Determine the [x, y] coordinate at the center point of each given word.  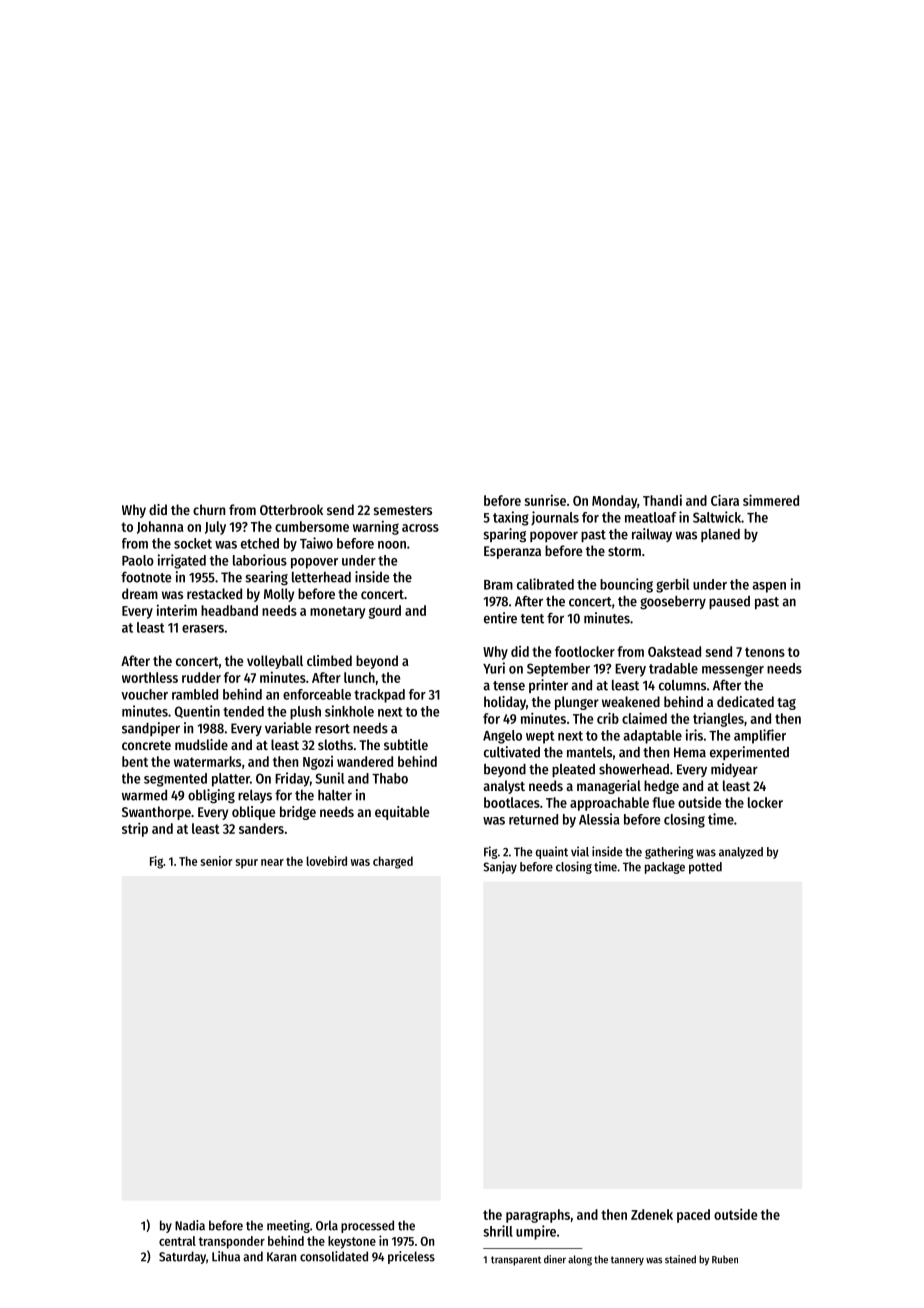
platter [231, 780]
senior [217, 861]
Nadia [190, 1225]
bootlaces [512, 802]
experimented [749, 753]
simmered [771, 500]
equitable [402, 813]
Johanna [160, 527]
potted [705, 868]
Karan [281, 1257]
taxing [511, 518]
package [665, 868]
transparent [516, 1261]
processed [367, 1226]
